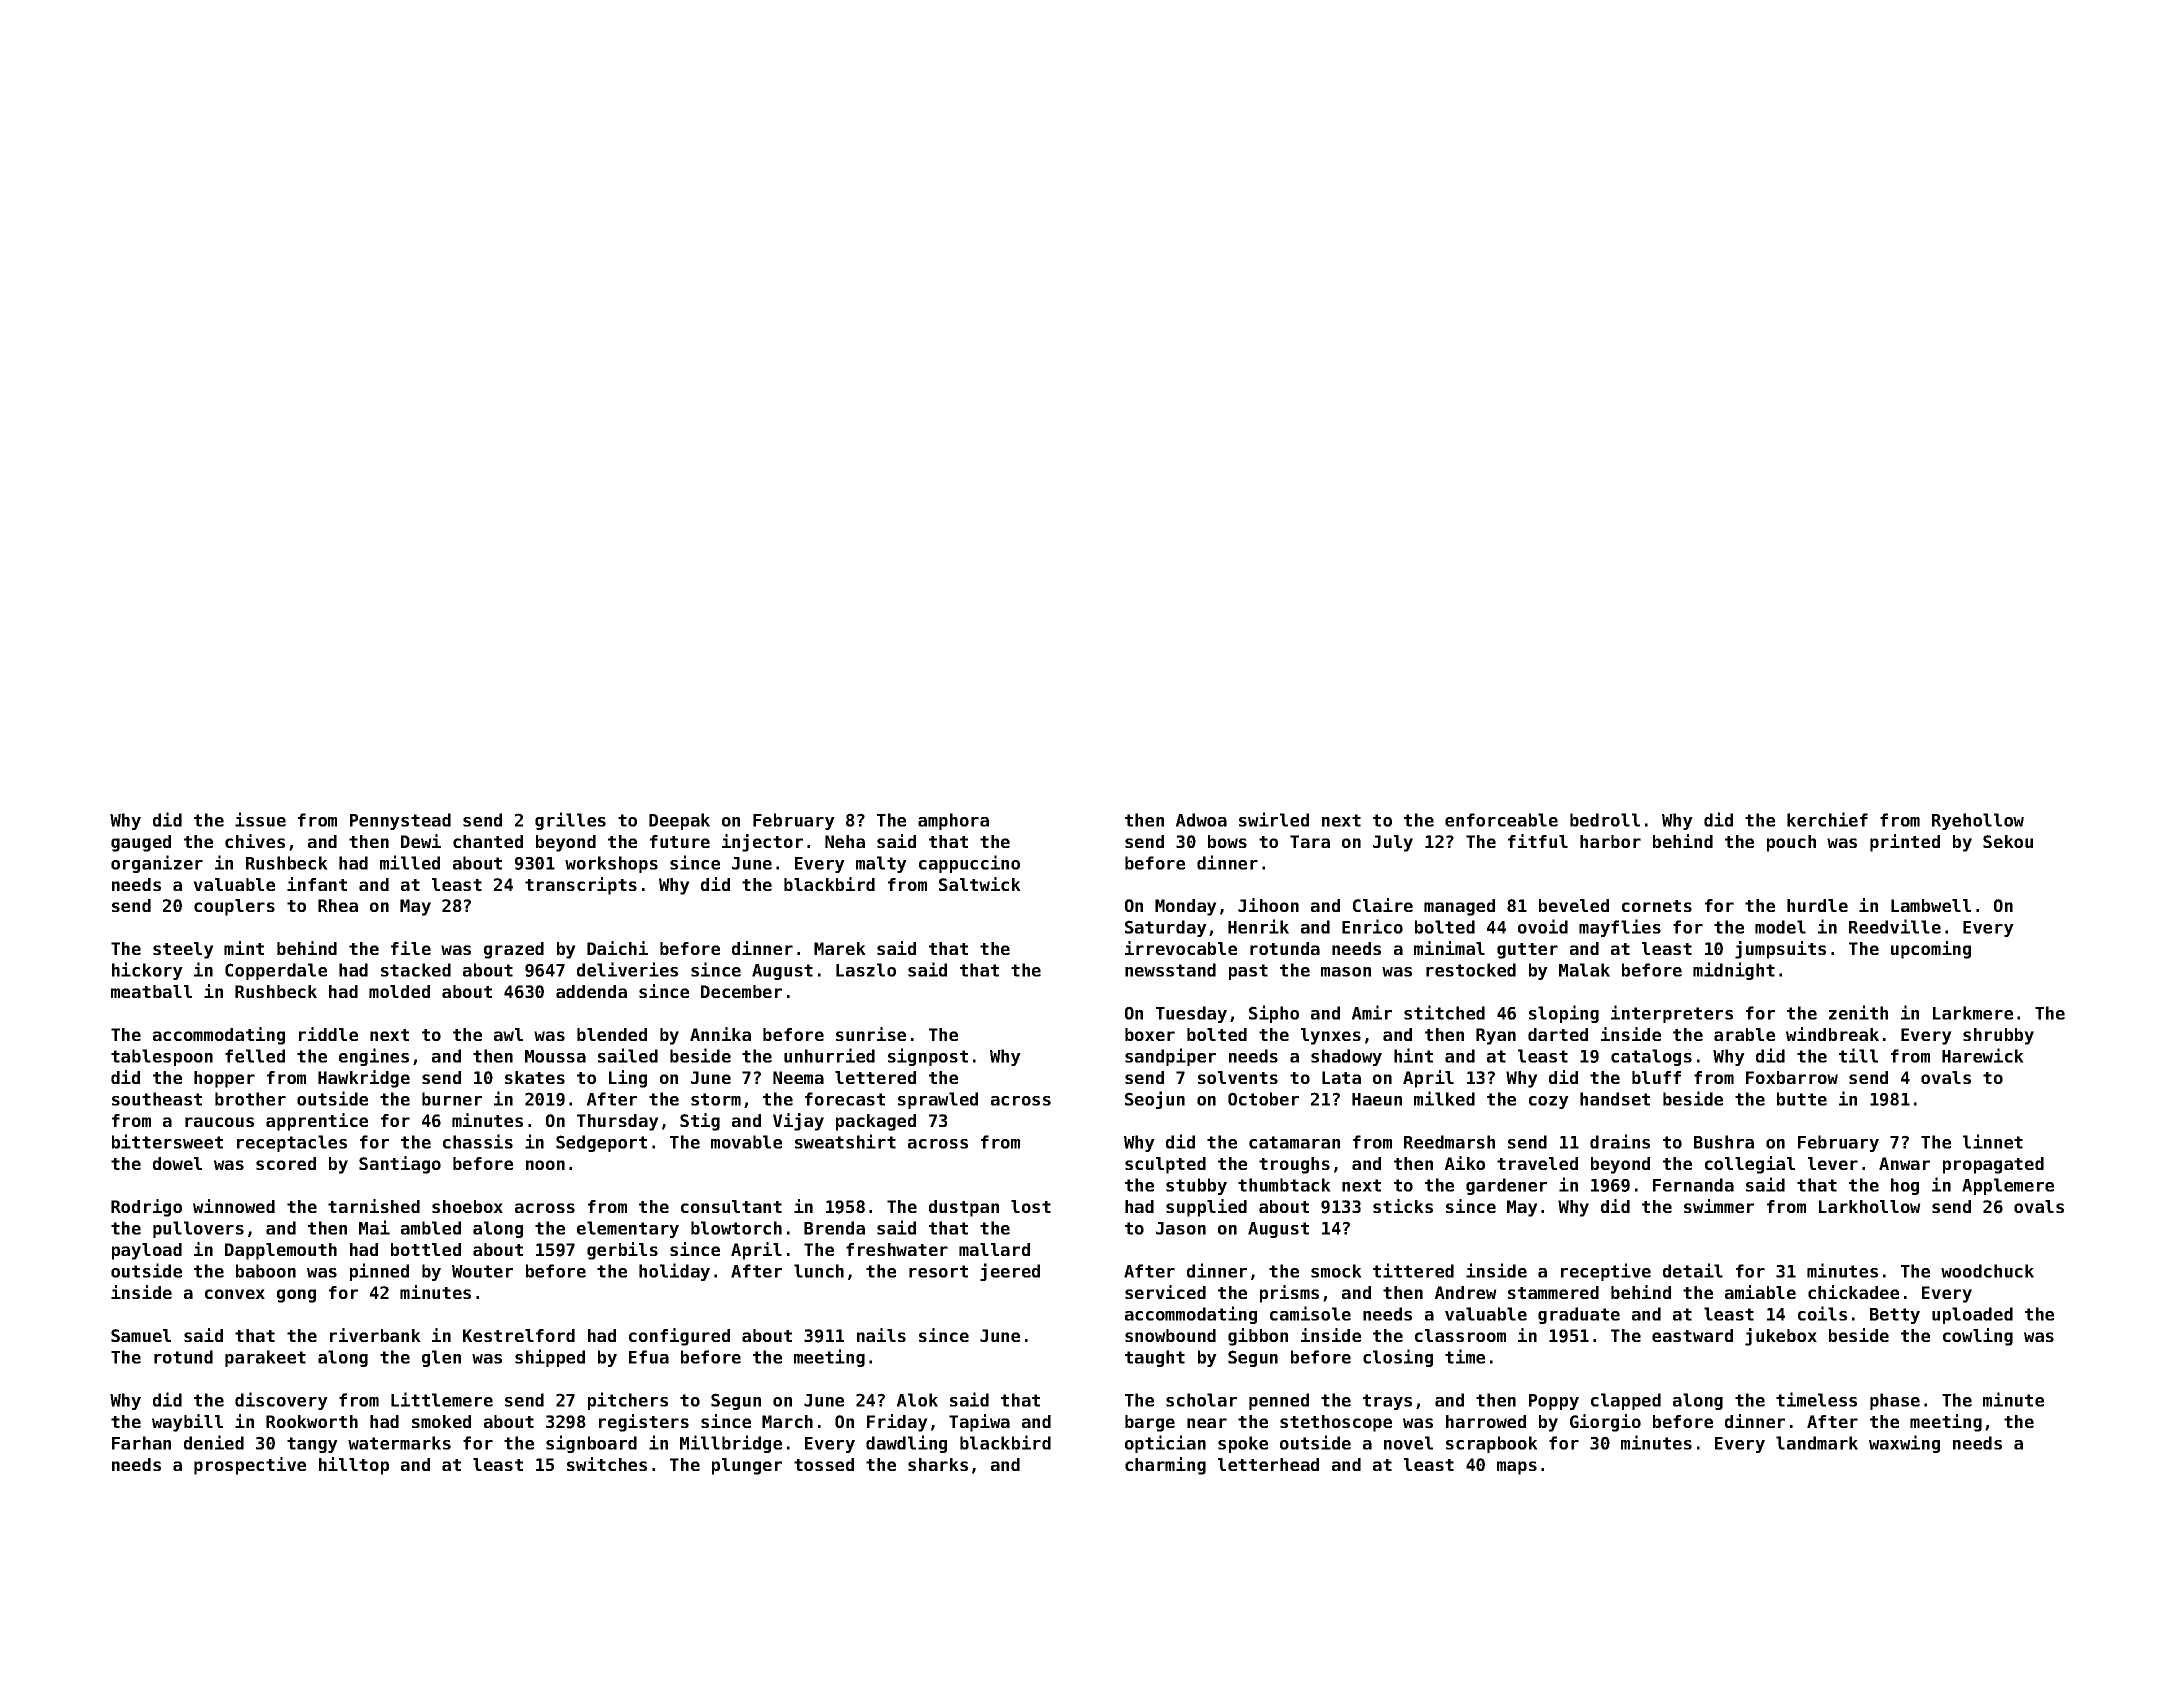 This screenshot has width=2178, height=1683. I want to click on chives, so click(255, 841).
